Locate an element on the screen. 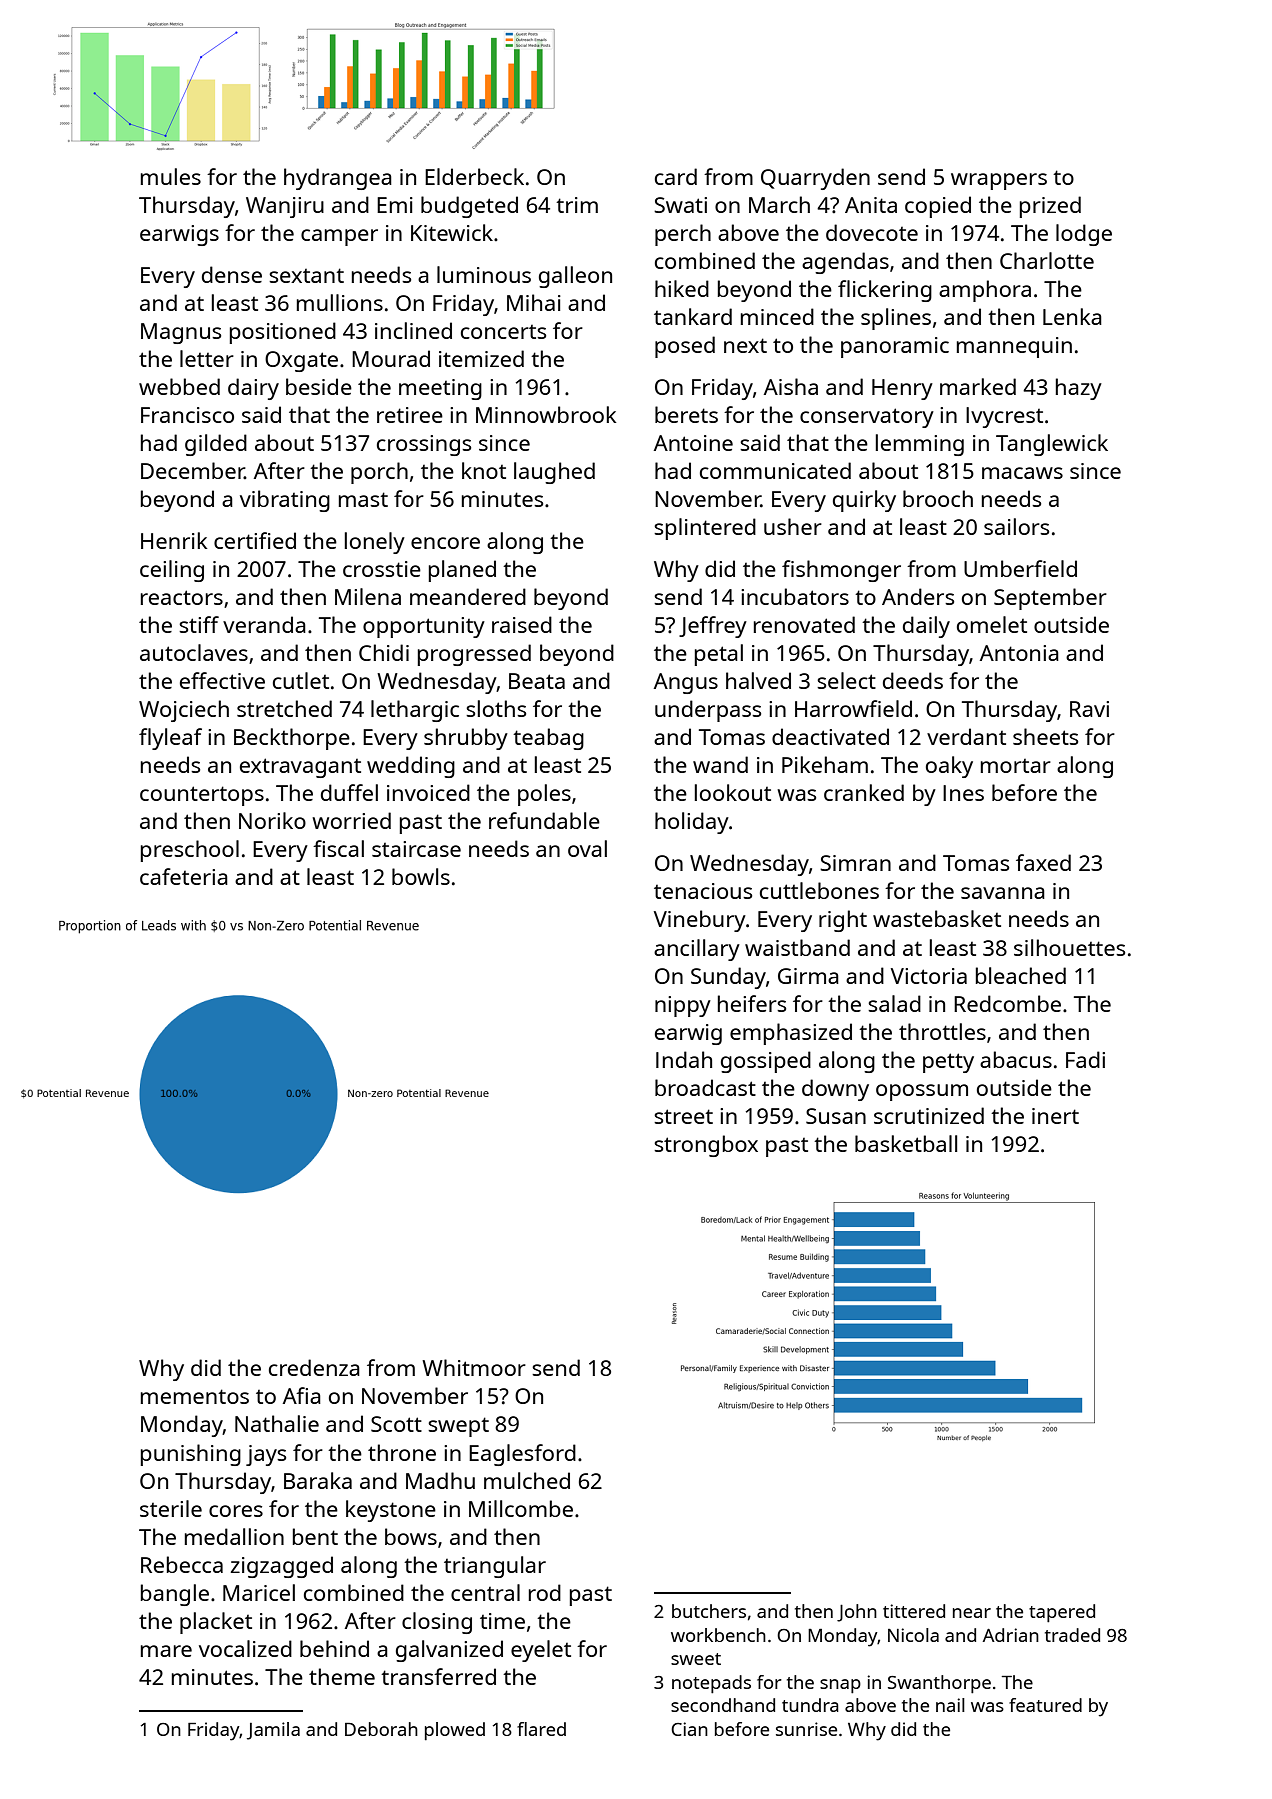  splintered is located at coordinates (705, 529).
